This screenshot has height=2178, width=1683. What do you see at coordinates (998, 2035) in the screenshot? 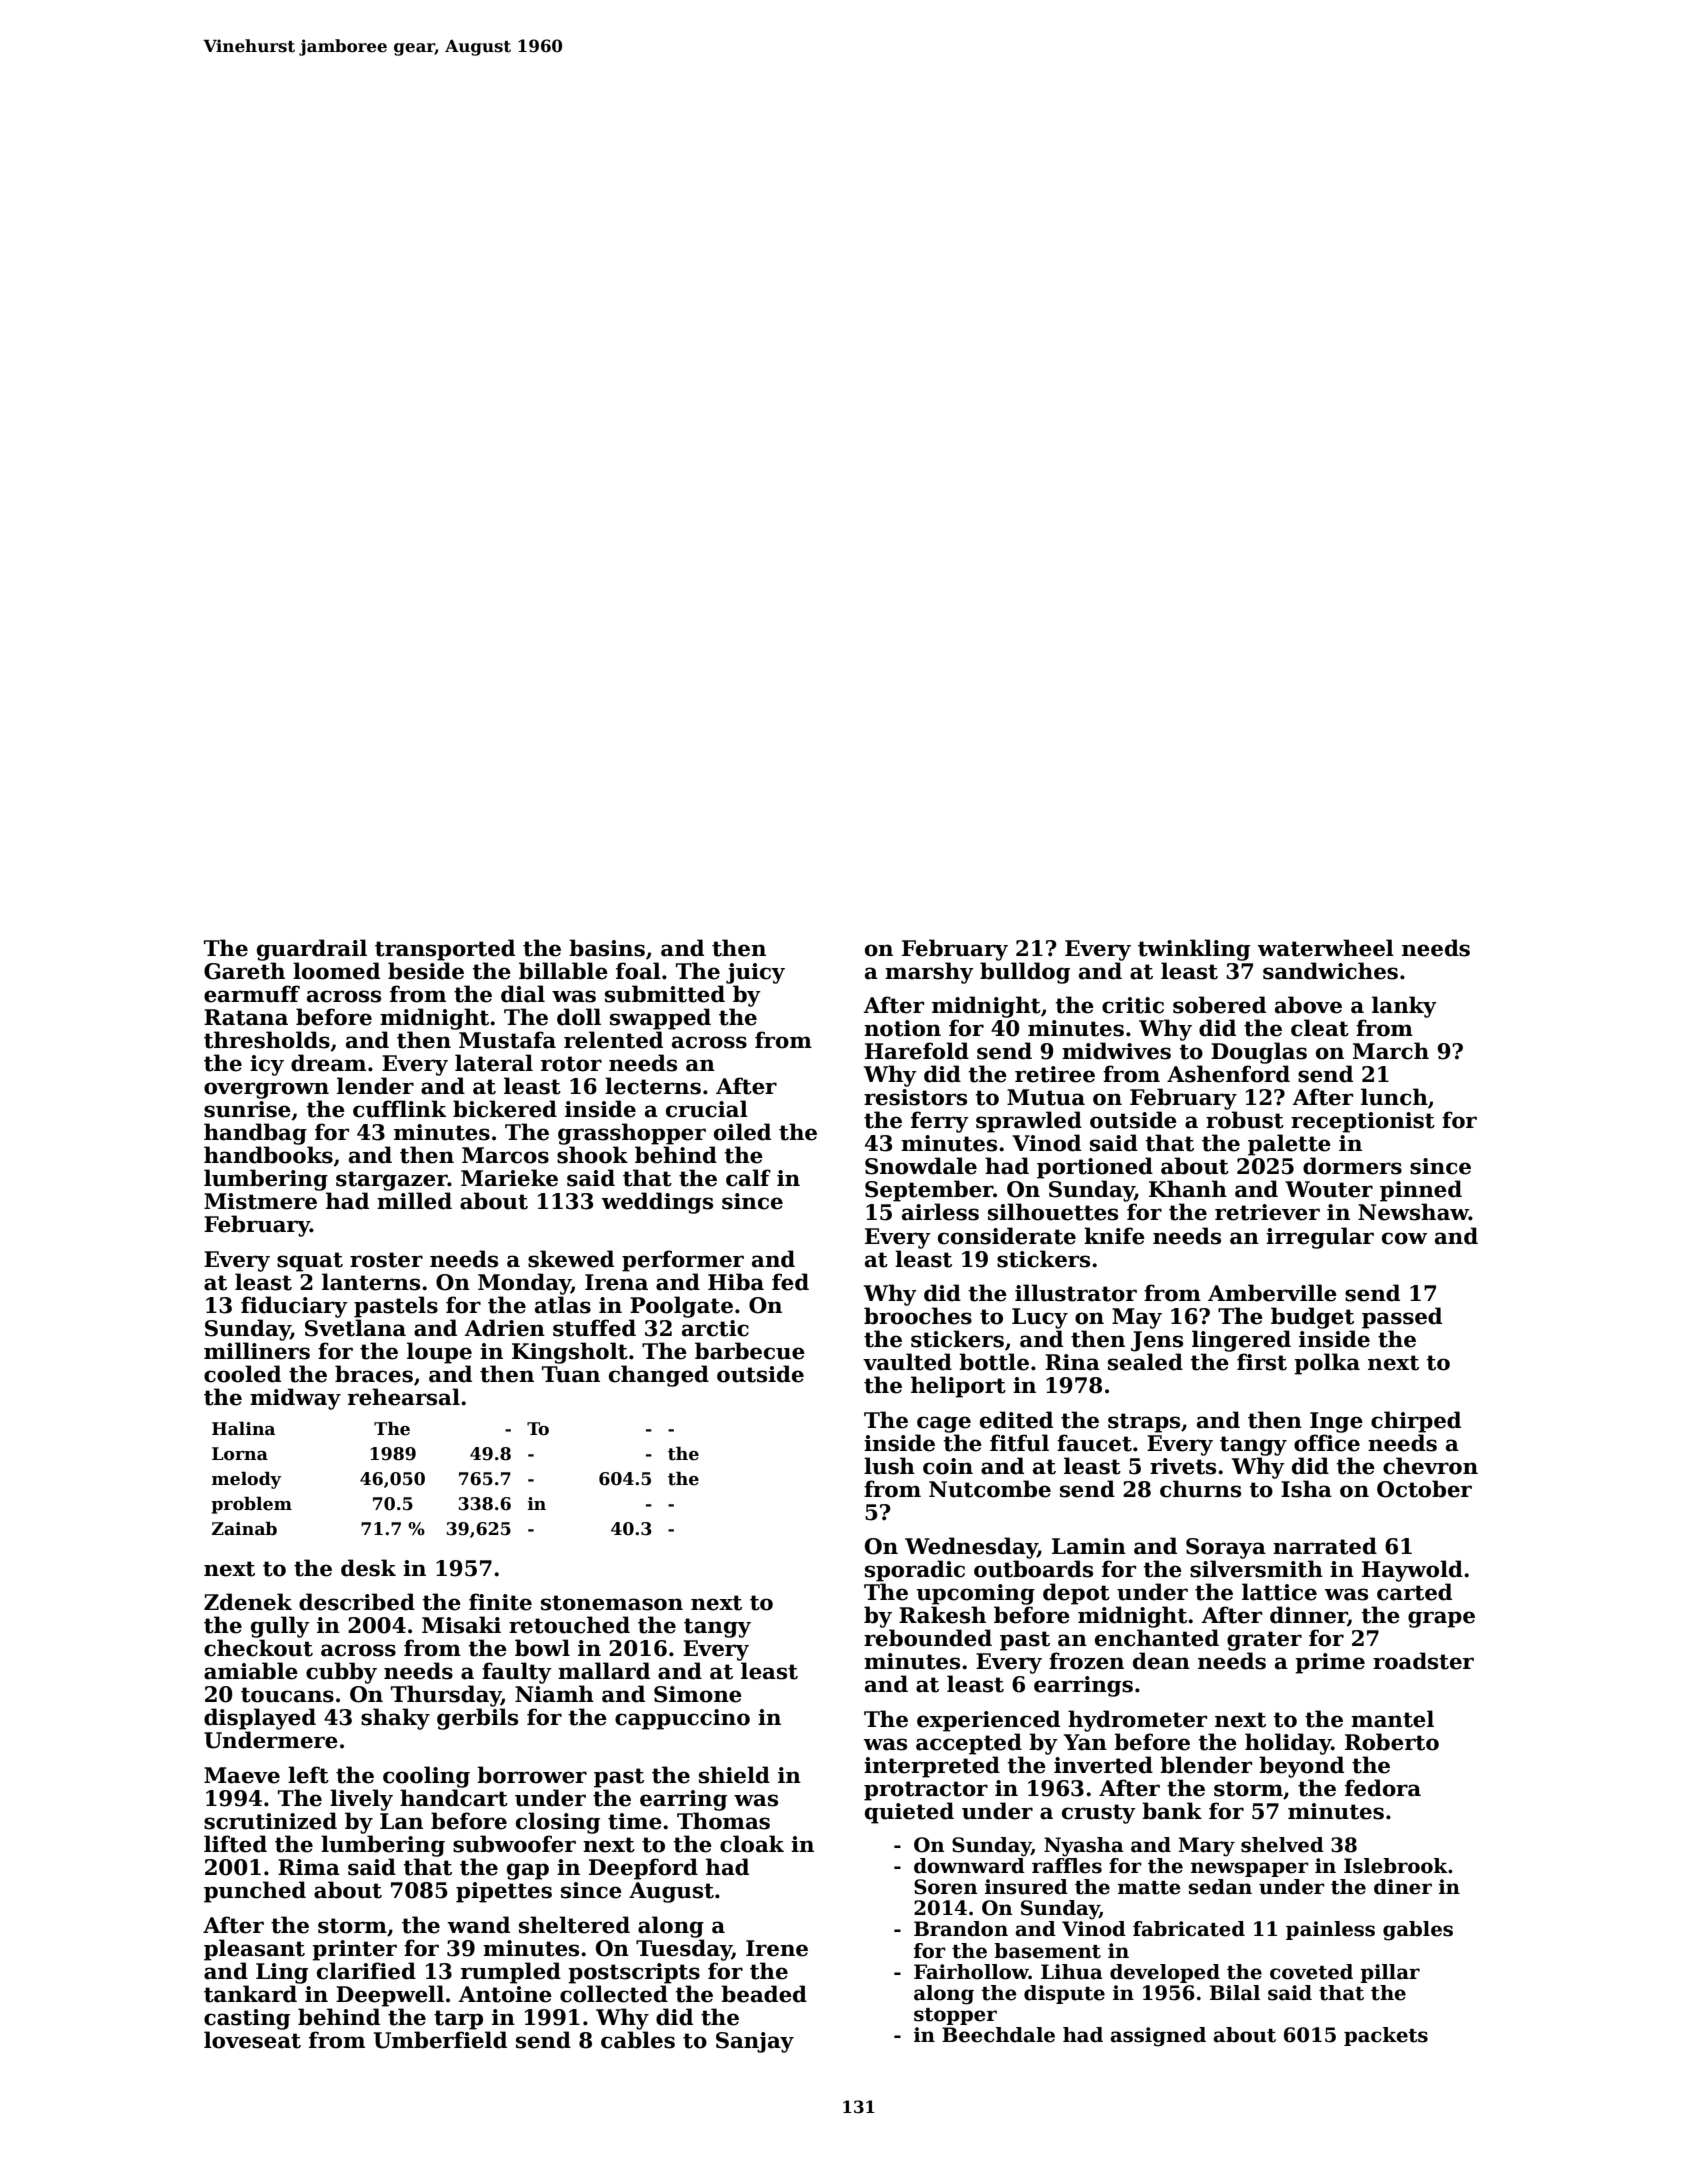
I see `Beechdale` at bounding box center [998, 2035].
